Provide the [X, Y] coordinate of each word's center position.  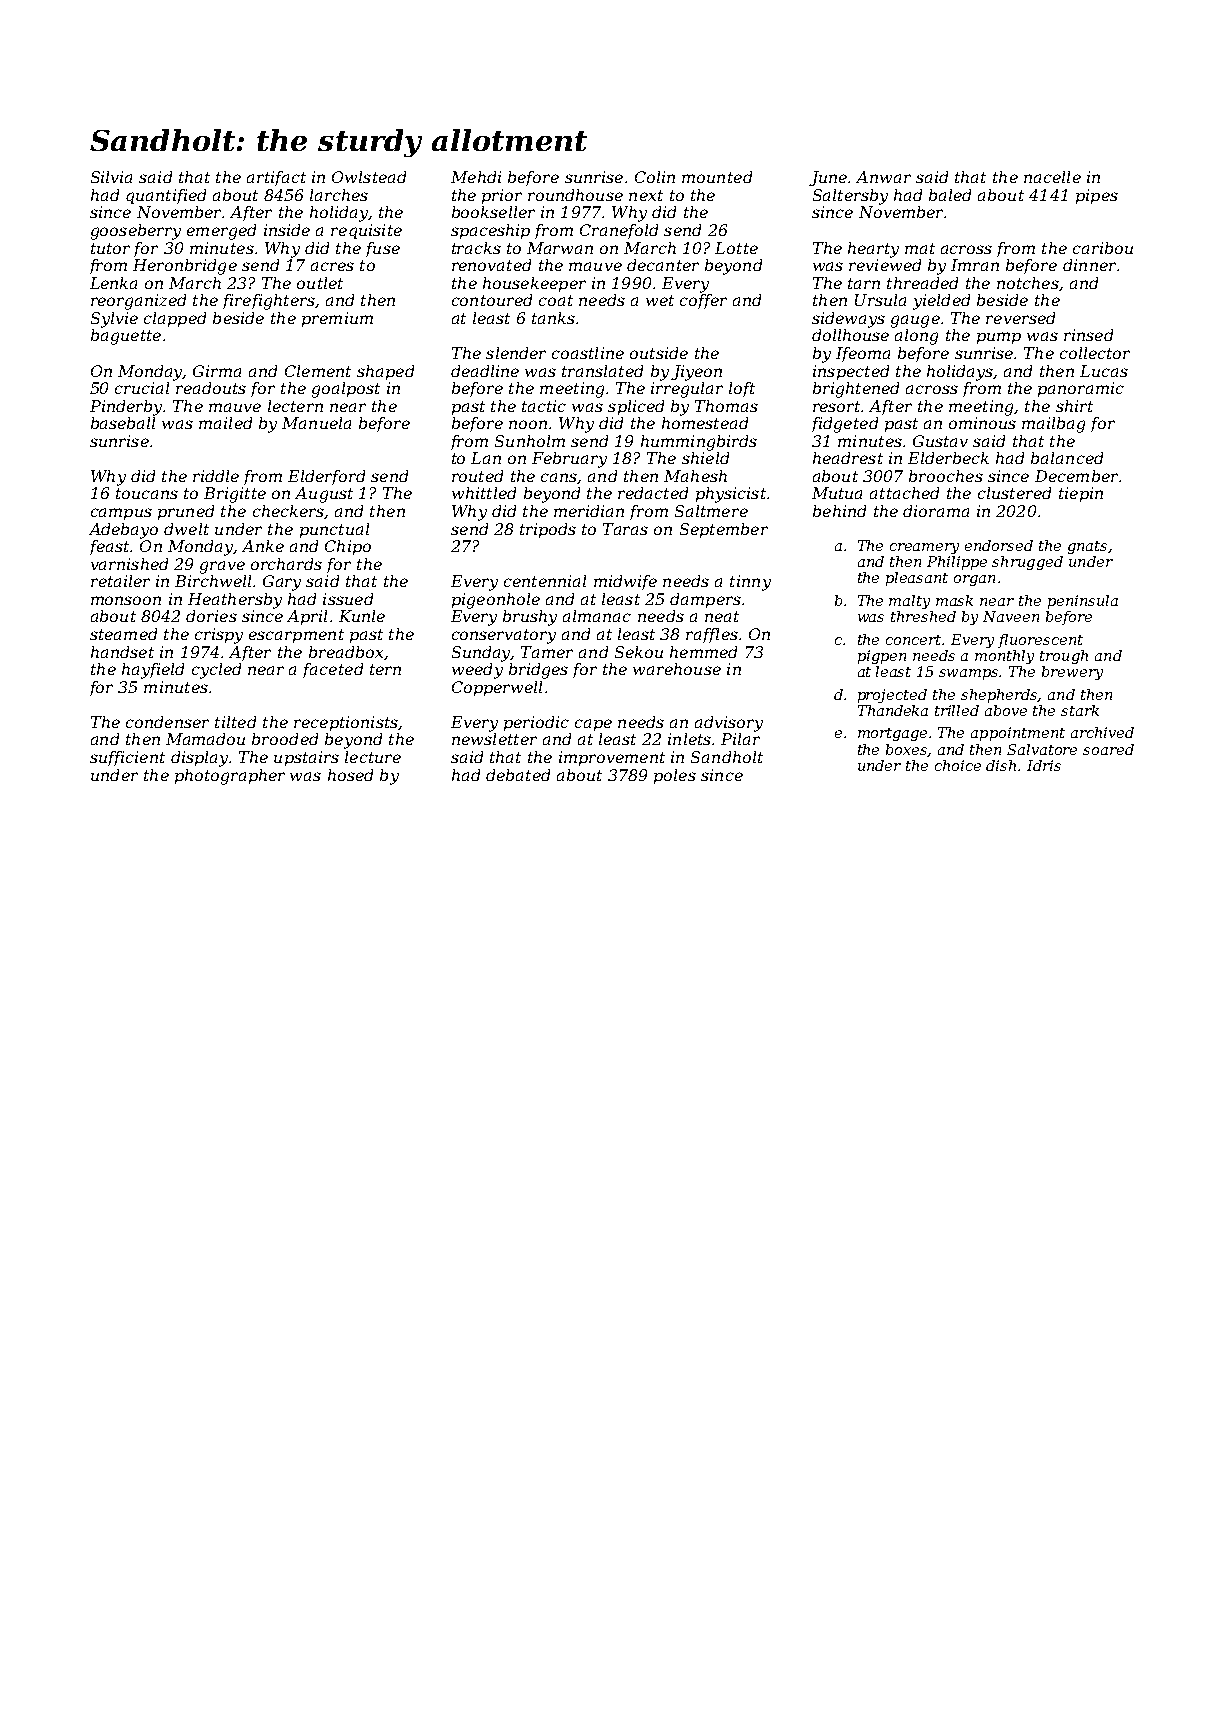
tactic [544, 406]
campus [121, 514]
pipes [1097, 196]
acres [332, 266]
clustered [1014, 493]
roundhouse [575, 195]
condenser [167, 722]
